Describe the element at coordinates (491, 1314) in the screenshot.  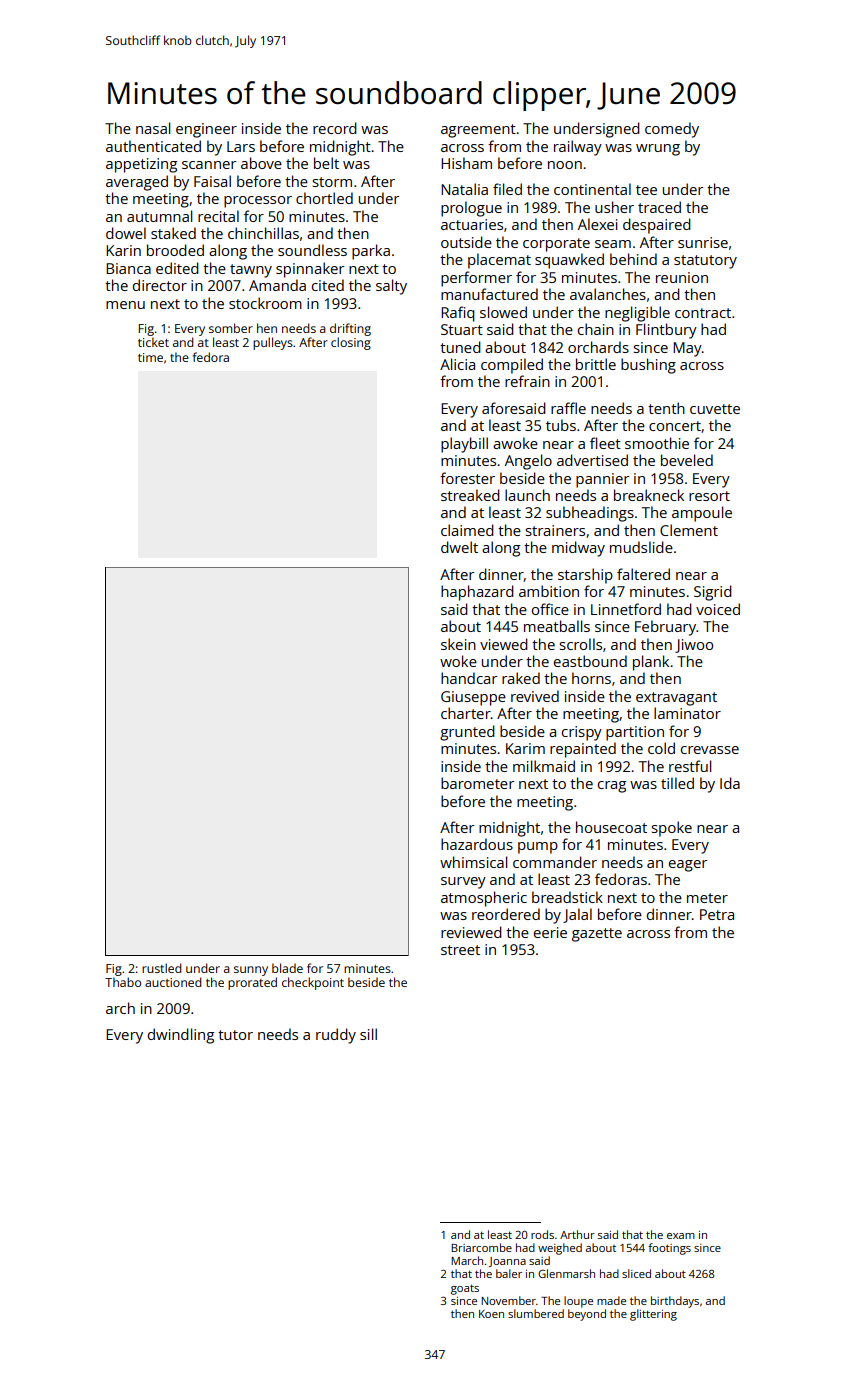
I see `Koen` at that location.
